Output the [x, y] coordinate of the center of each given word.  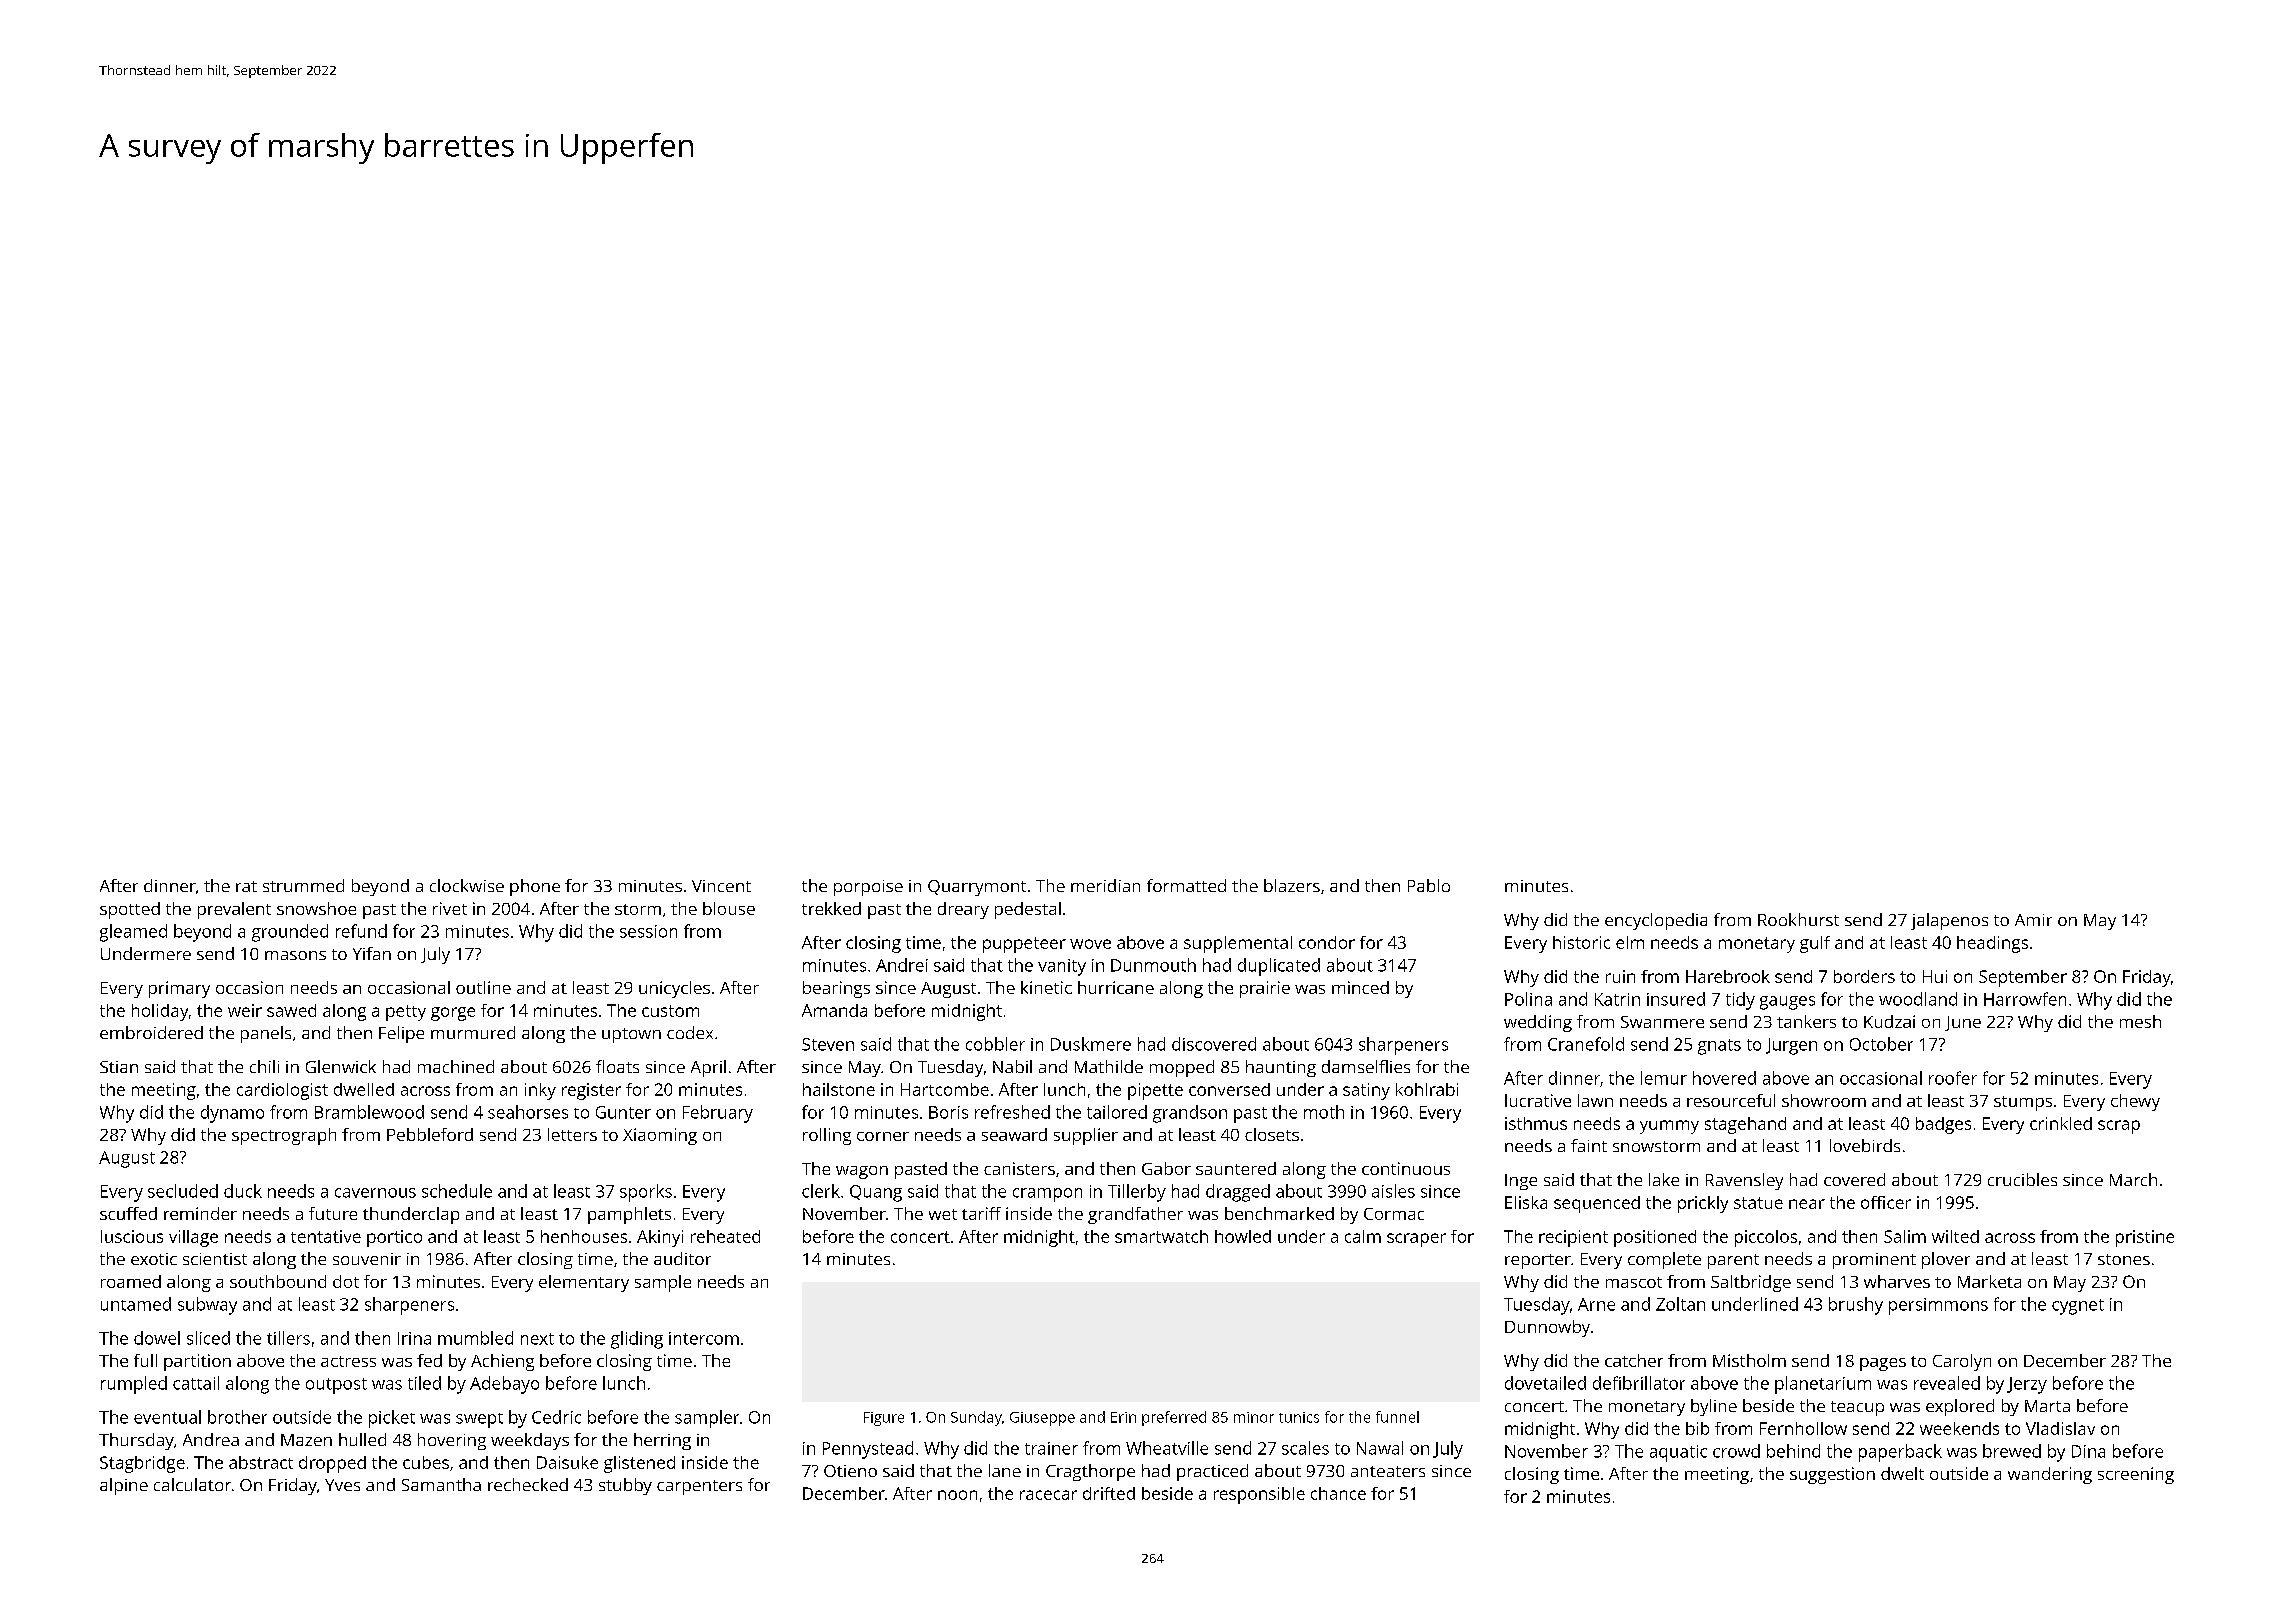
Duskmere [1091, 1044]
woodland [1918, 999]
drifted [1109, 1493]
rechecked [528, 1484]
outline [483, 987]
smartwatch [1161, 1236]
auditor [682, 1258]
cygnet [2078, 1307]
